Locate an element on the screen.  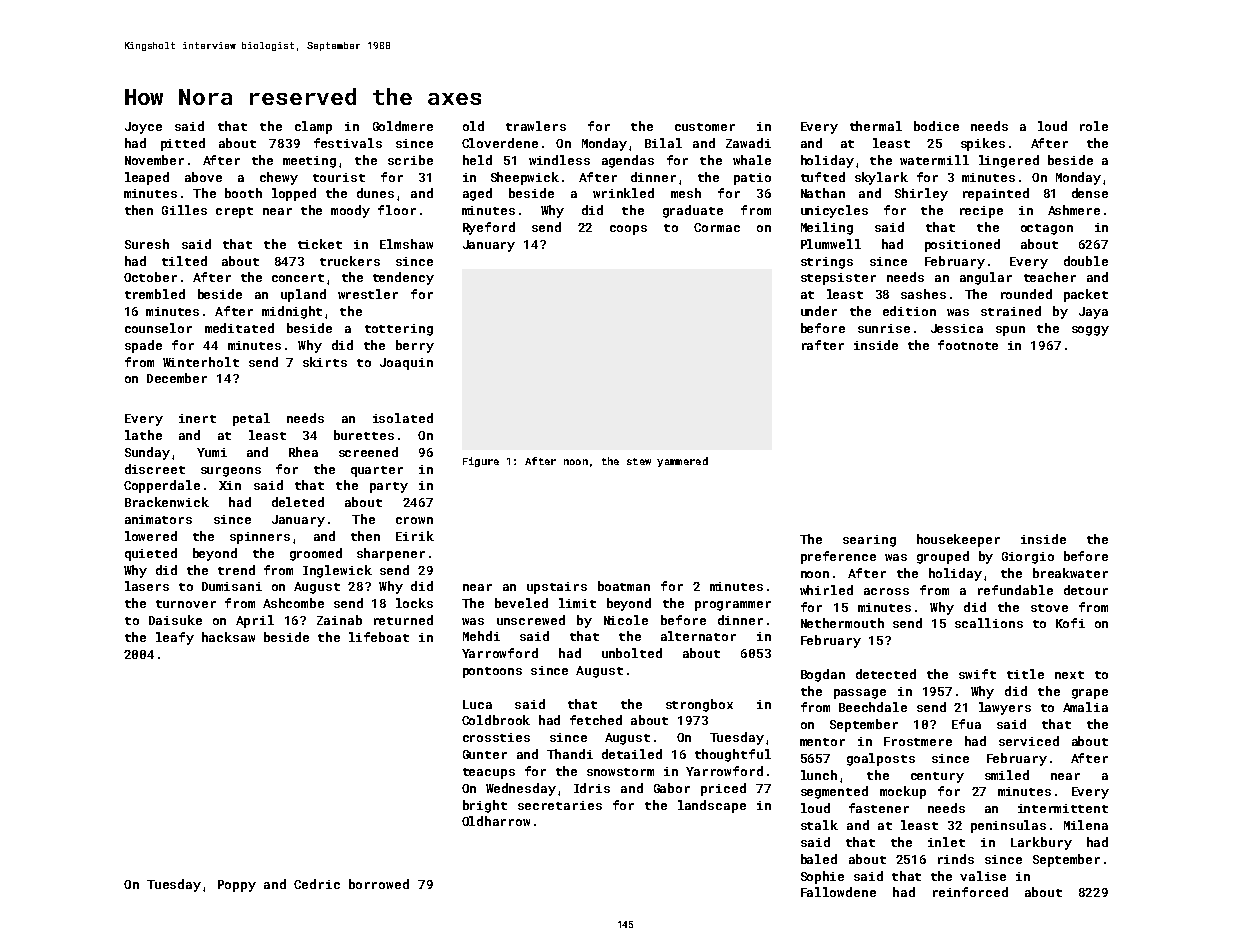
Coldbrook is located at coordinates (496, 720).
